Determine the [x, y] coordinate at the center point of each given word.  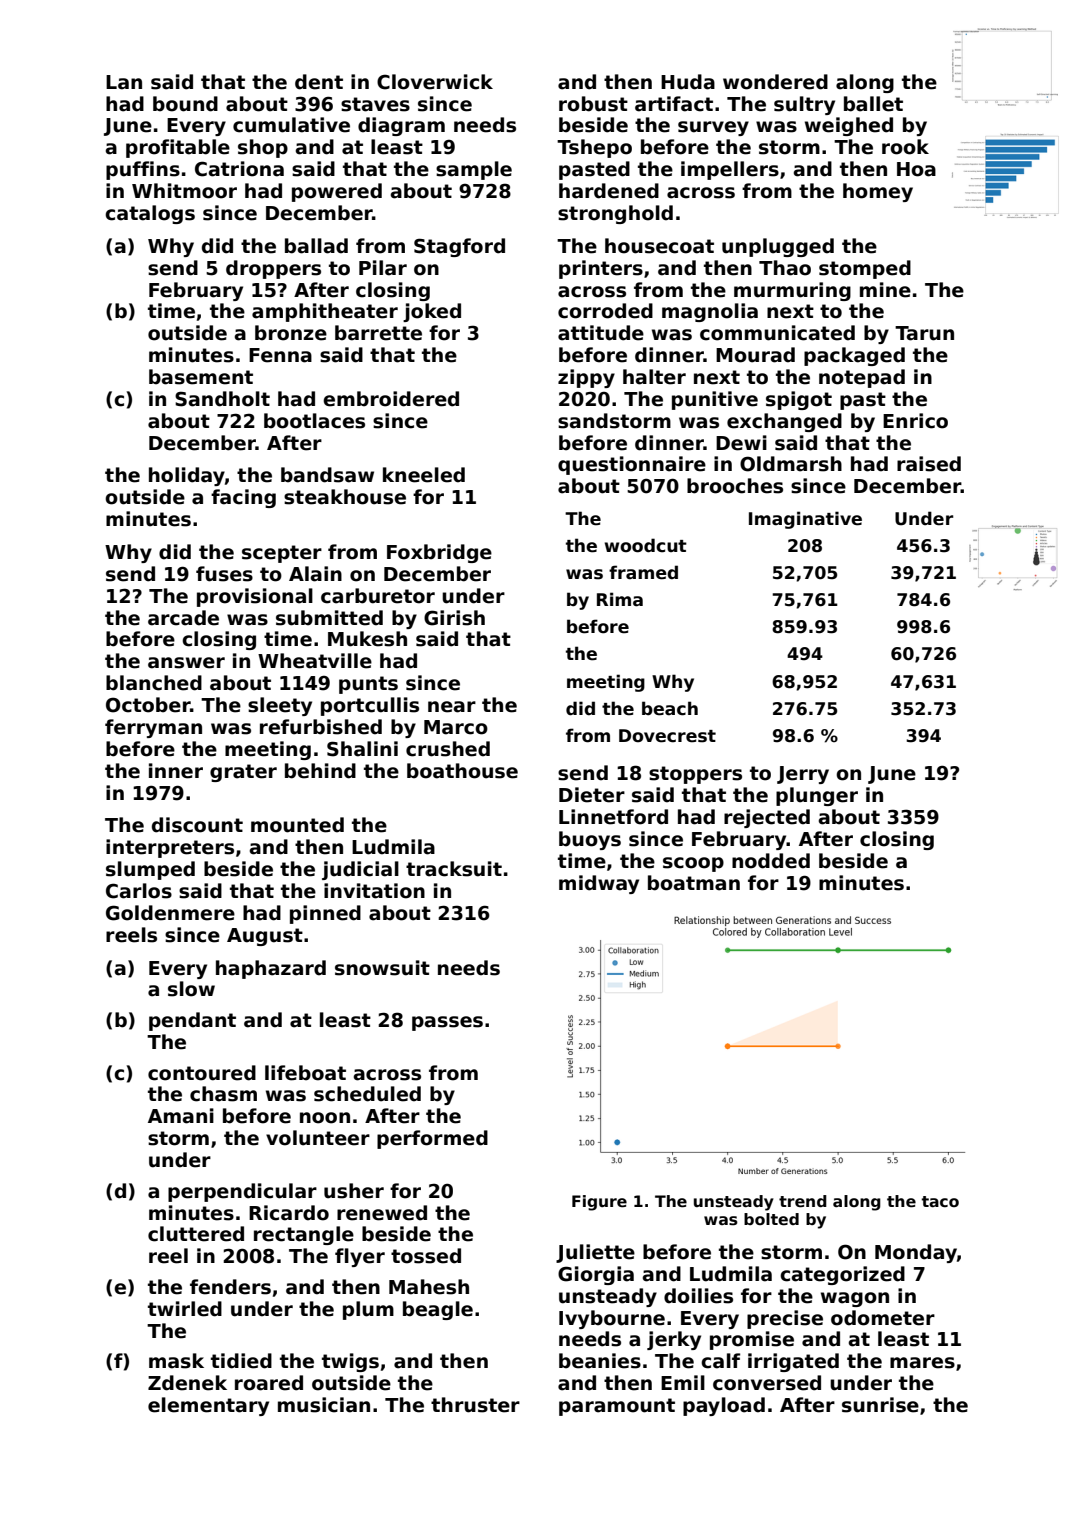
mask [176, 1361]
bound [185, 104]
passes [447, 1023]
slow [191, 989]
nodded [771, 861]
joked [432, 312]
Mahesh [429, 1287]
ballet [873, 104]
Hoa [916, 169]
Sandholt [222, 399]
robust [593, 104]
